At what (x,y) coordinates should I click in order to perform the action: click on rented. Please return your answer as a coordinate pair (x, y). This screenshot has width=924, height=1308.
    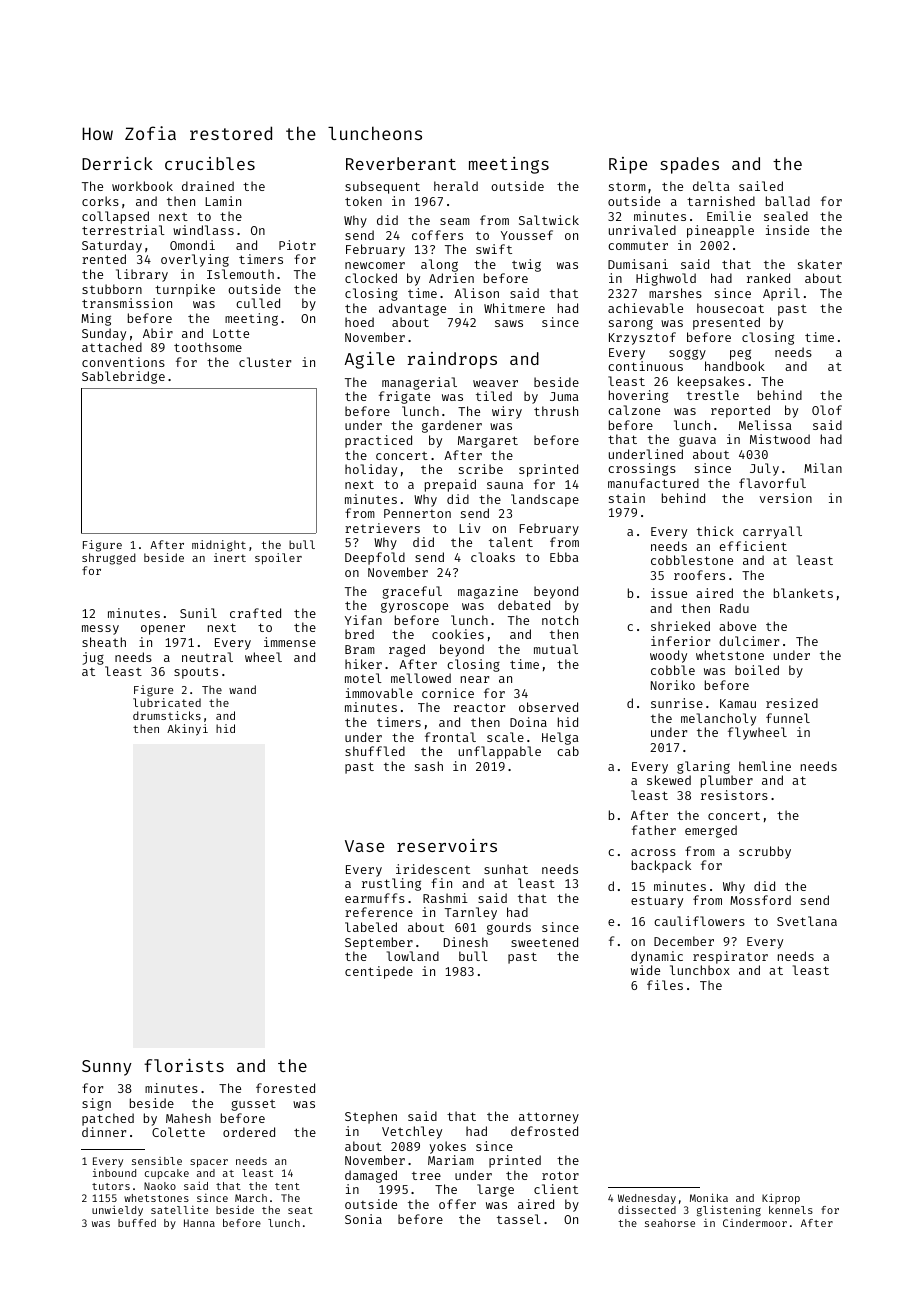
    Looking at the image, I should click on (104, 259).
